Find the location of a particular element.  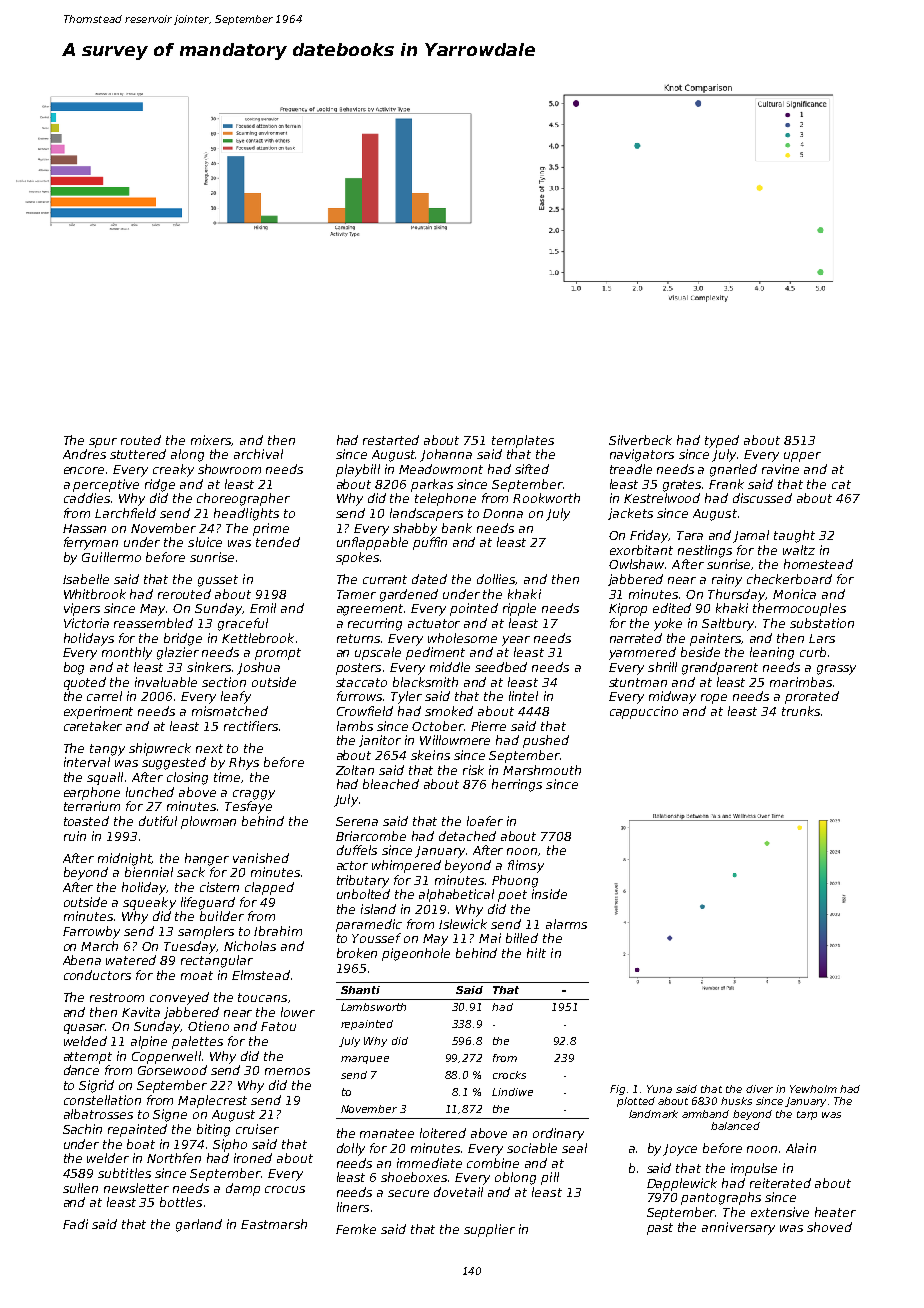

pill is located at coordinates (550, 1178).
